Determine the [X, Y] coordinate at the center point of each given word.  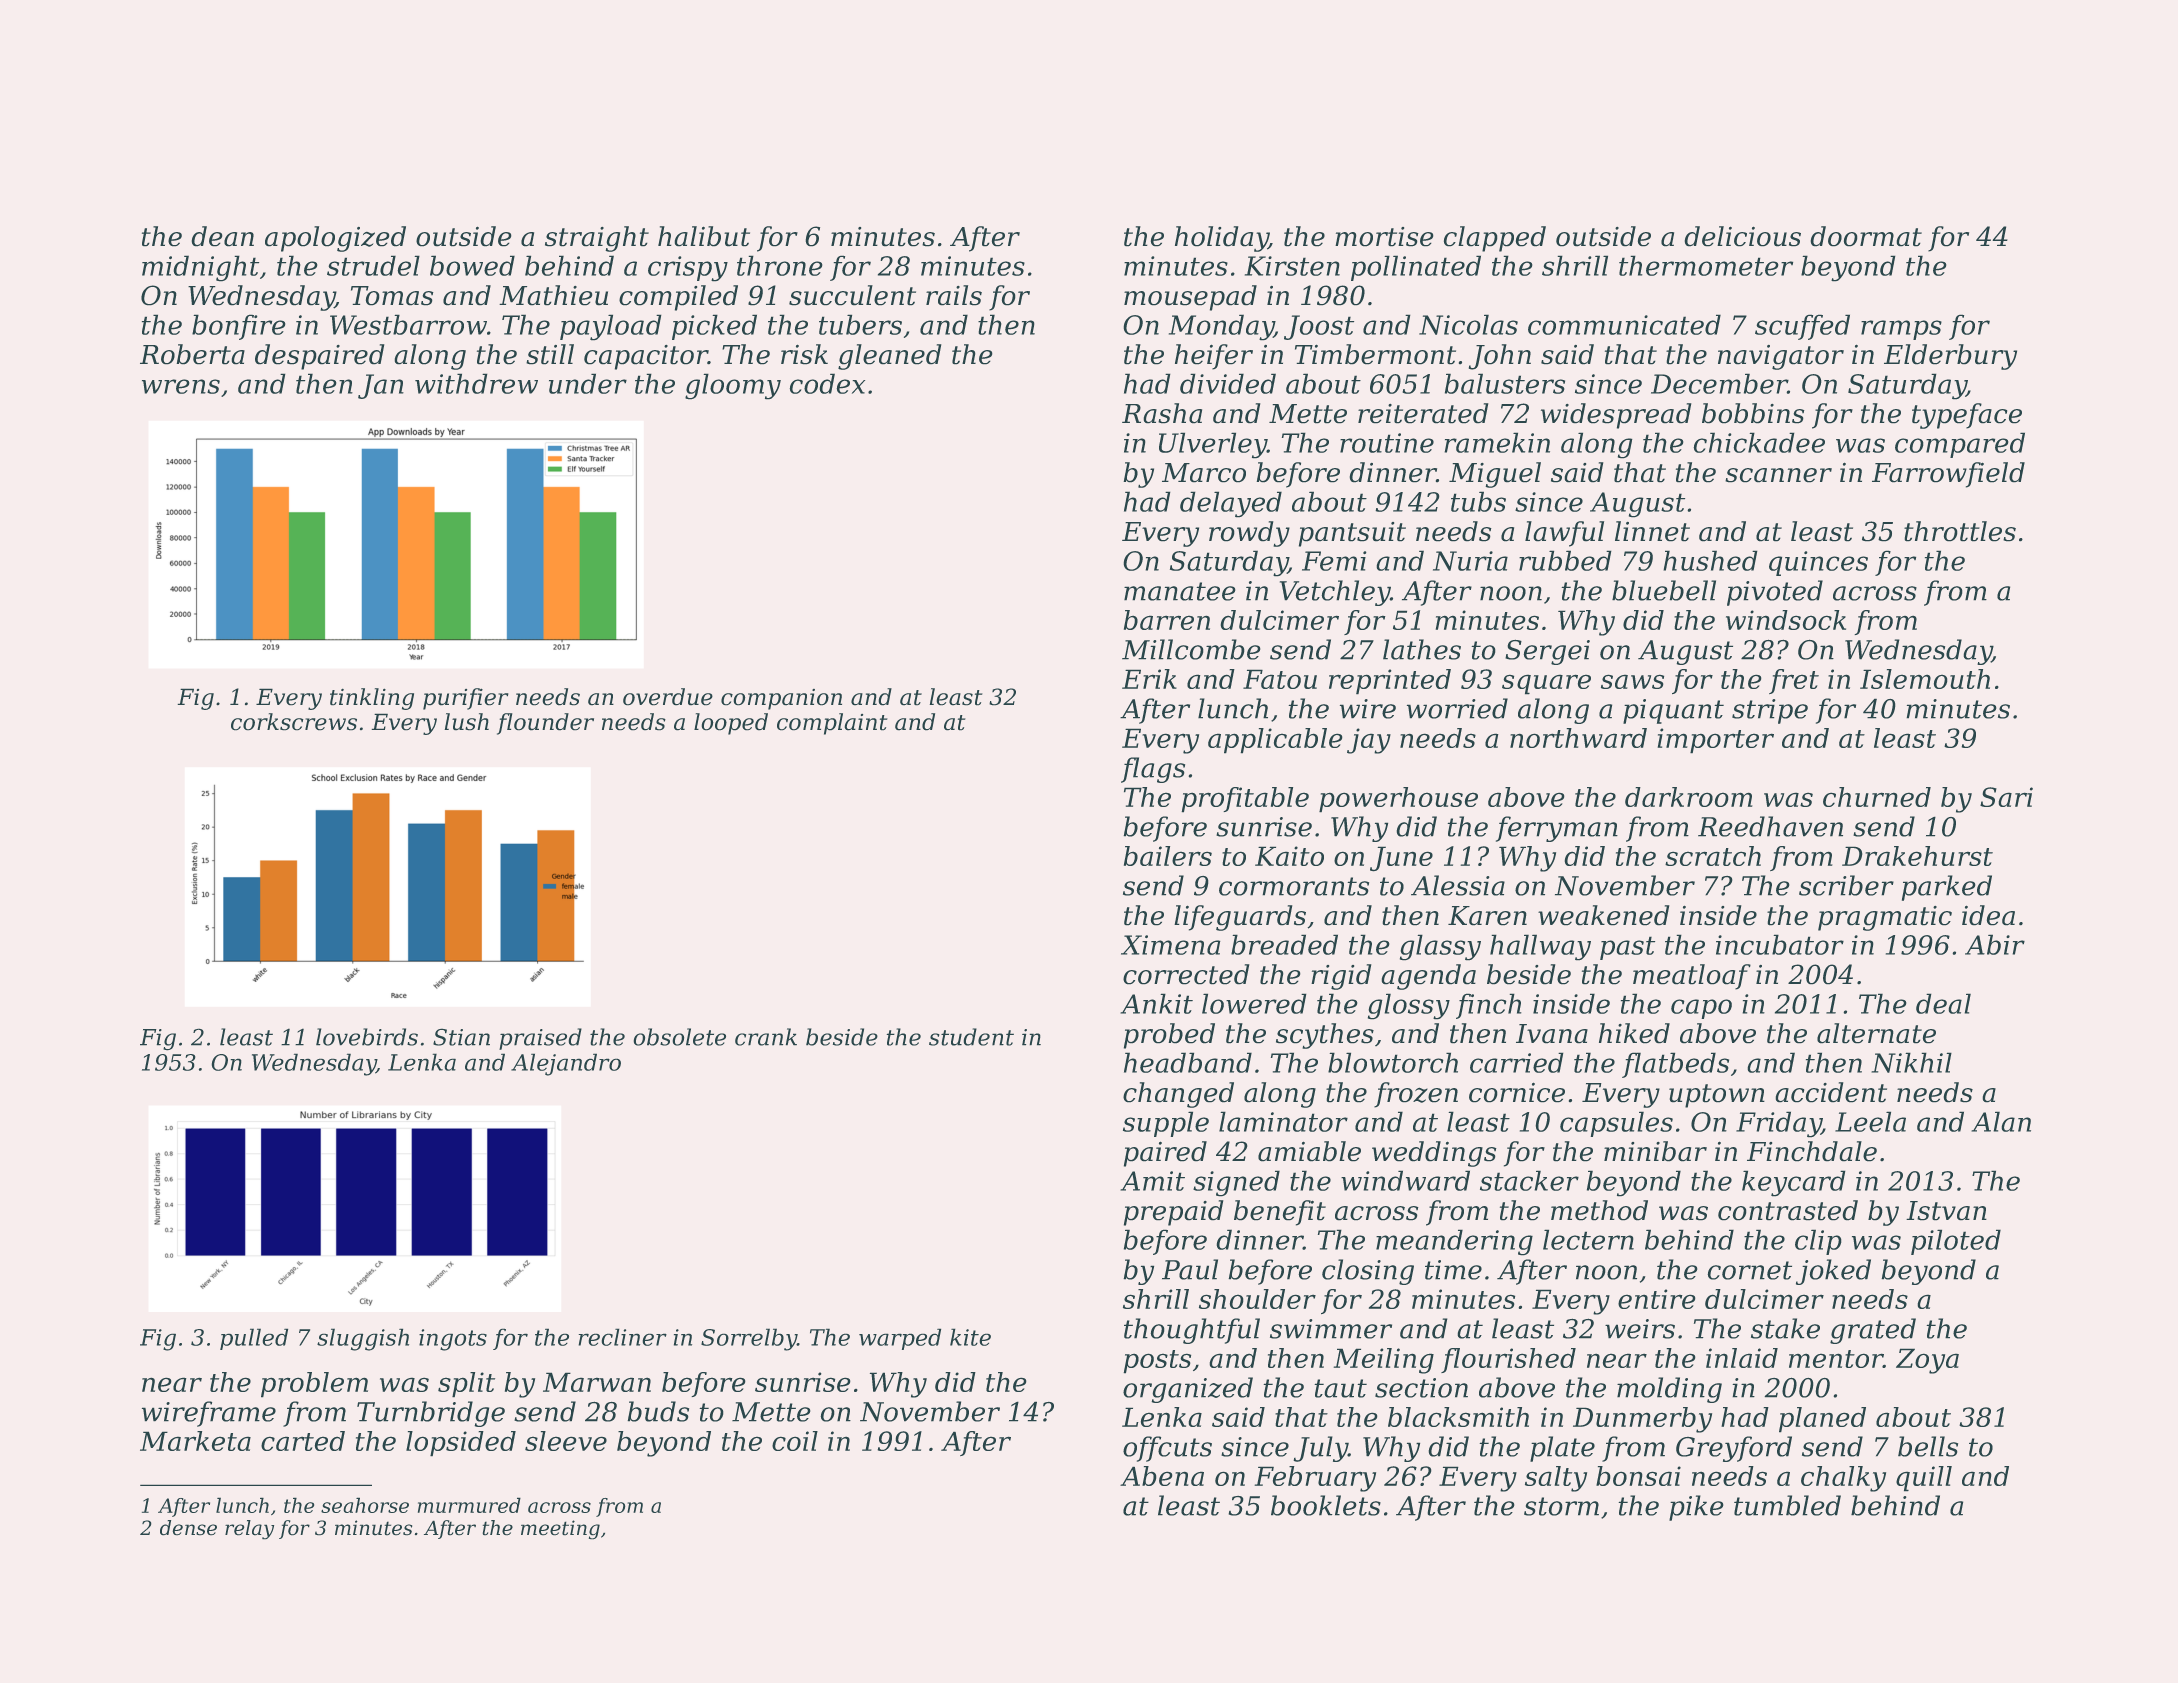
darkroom [1689, 797]
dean [222, 236]
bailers [1168, 856]
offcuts [1167, 1449]
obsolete [679, 1037]
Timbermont [1375, 354]
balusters [1505, 383]
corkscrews [294, 722]
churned [1877, 797]
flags [1153, 770]
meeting [560, 1530]
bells [1928, 1446]
